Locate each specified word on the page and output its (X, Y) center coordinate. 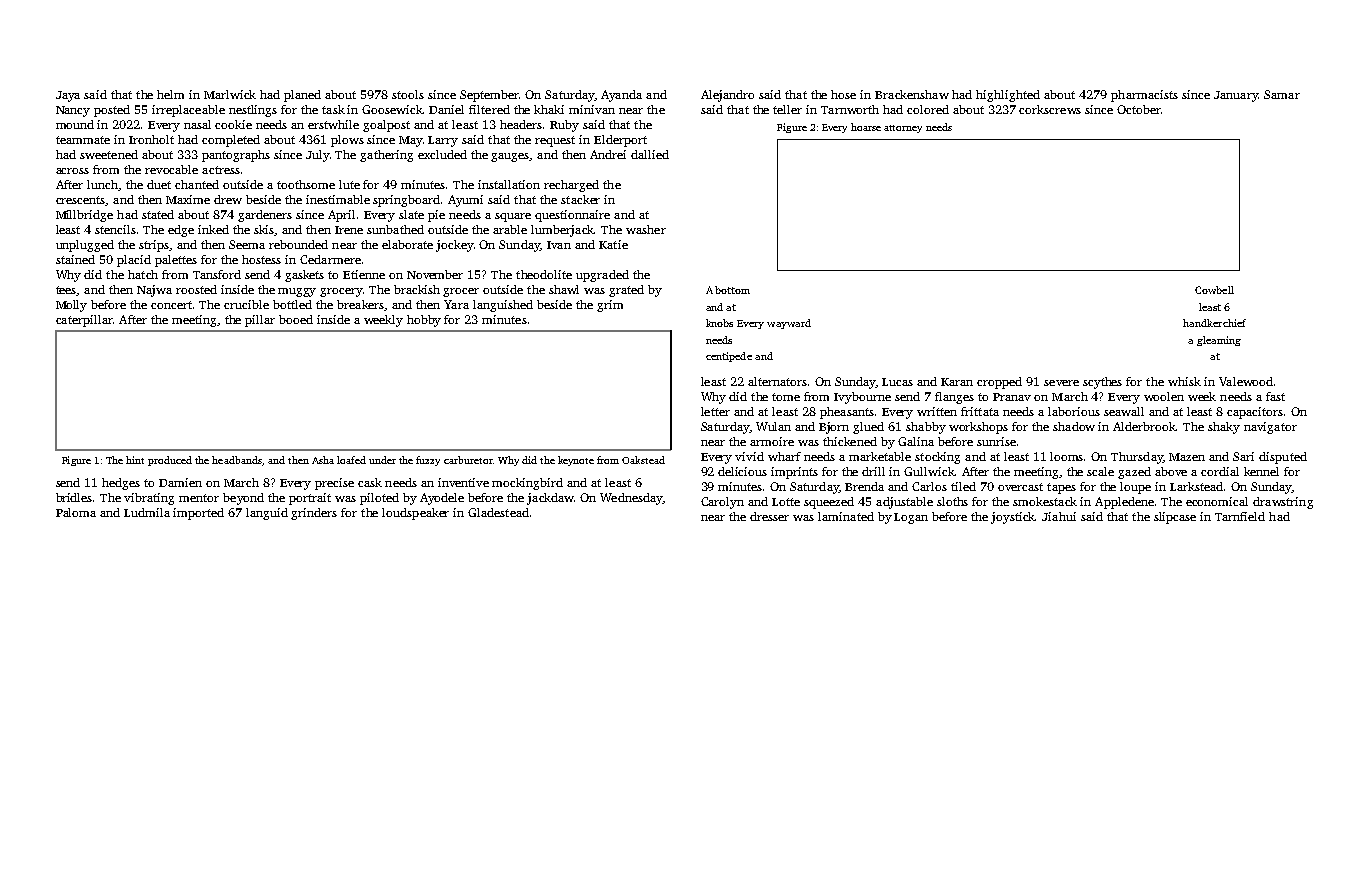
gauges (510, 157)
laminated (846, 516)
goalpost (386, 126)
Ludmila (147, 512)
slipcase (1175, 518)
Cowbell (1214, 290)
